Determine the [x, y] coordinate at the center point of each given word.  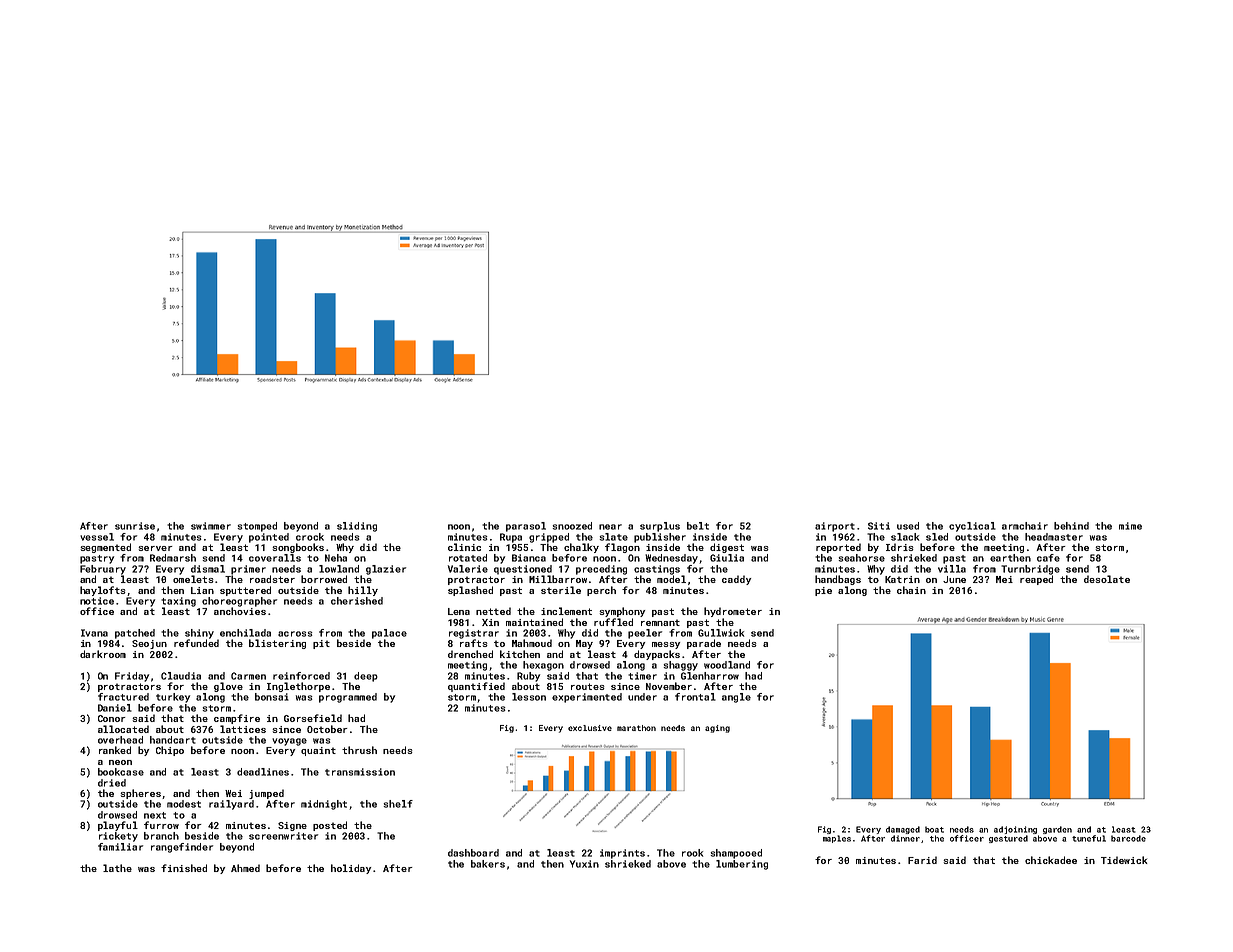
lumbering [742, 865]
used [908, 526]
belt [698, 526]
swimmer [211, 526]
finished [184, 868]
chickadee [1051, 860]
